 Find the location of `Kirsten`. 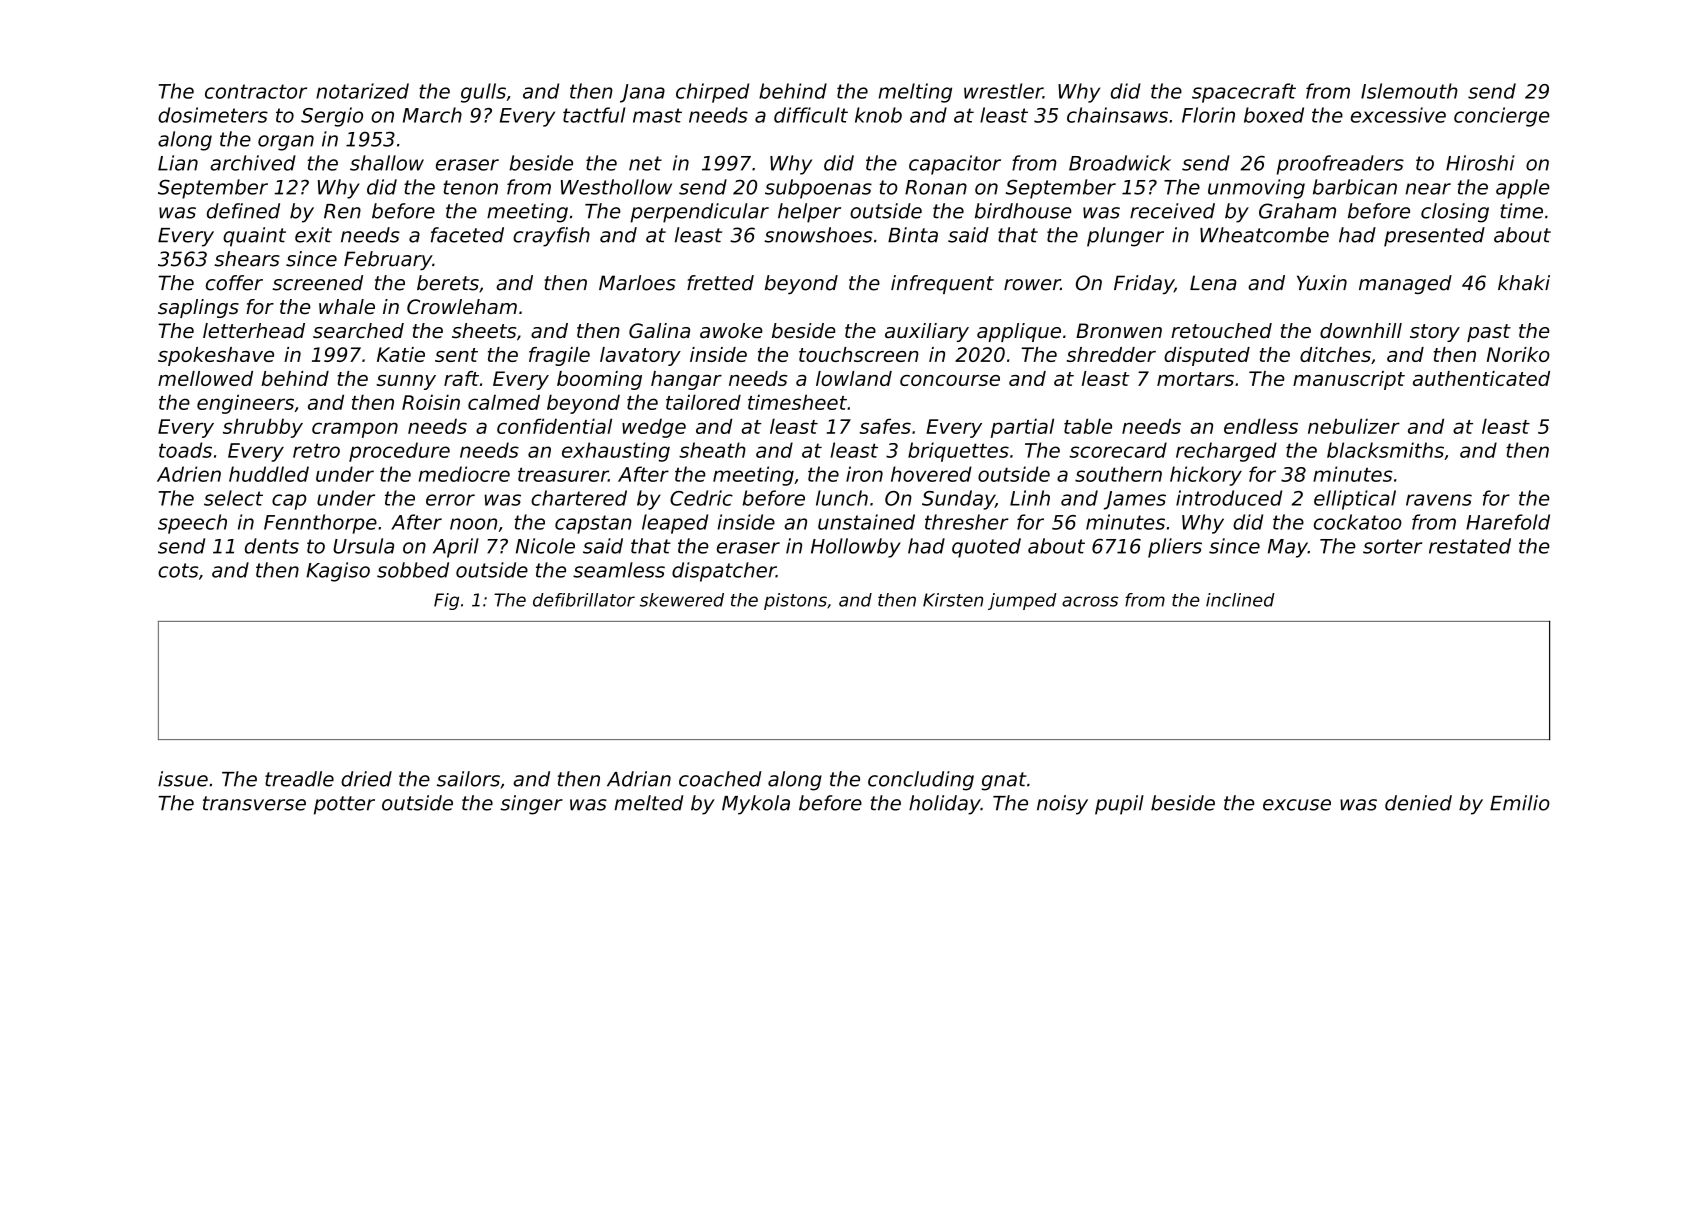

Kirsten is located at coordinates (953, 600).
